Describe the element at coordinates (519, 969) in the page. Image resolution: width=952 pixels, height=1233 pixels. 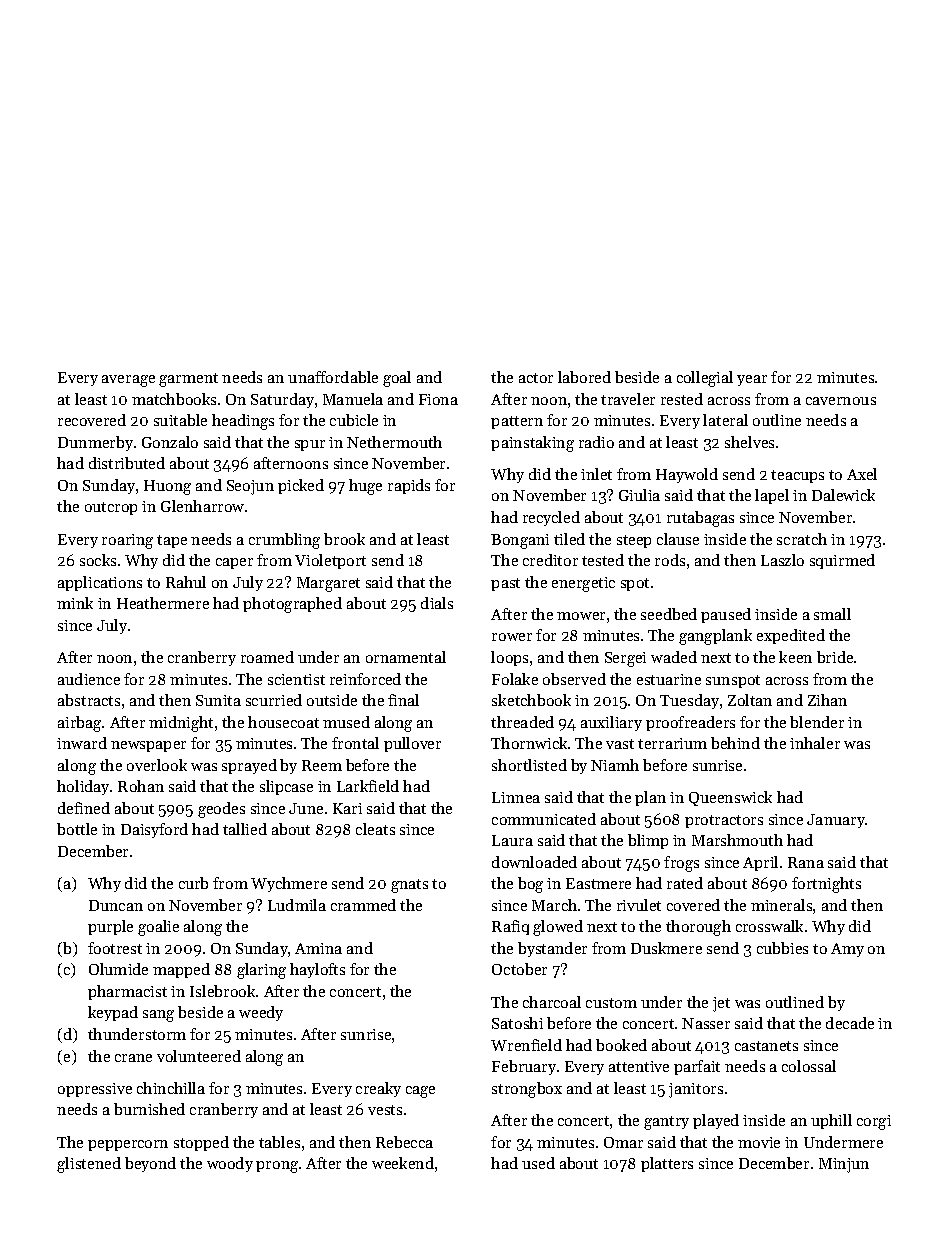
I see `October` at that location.
